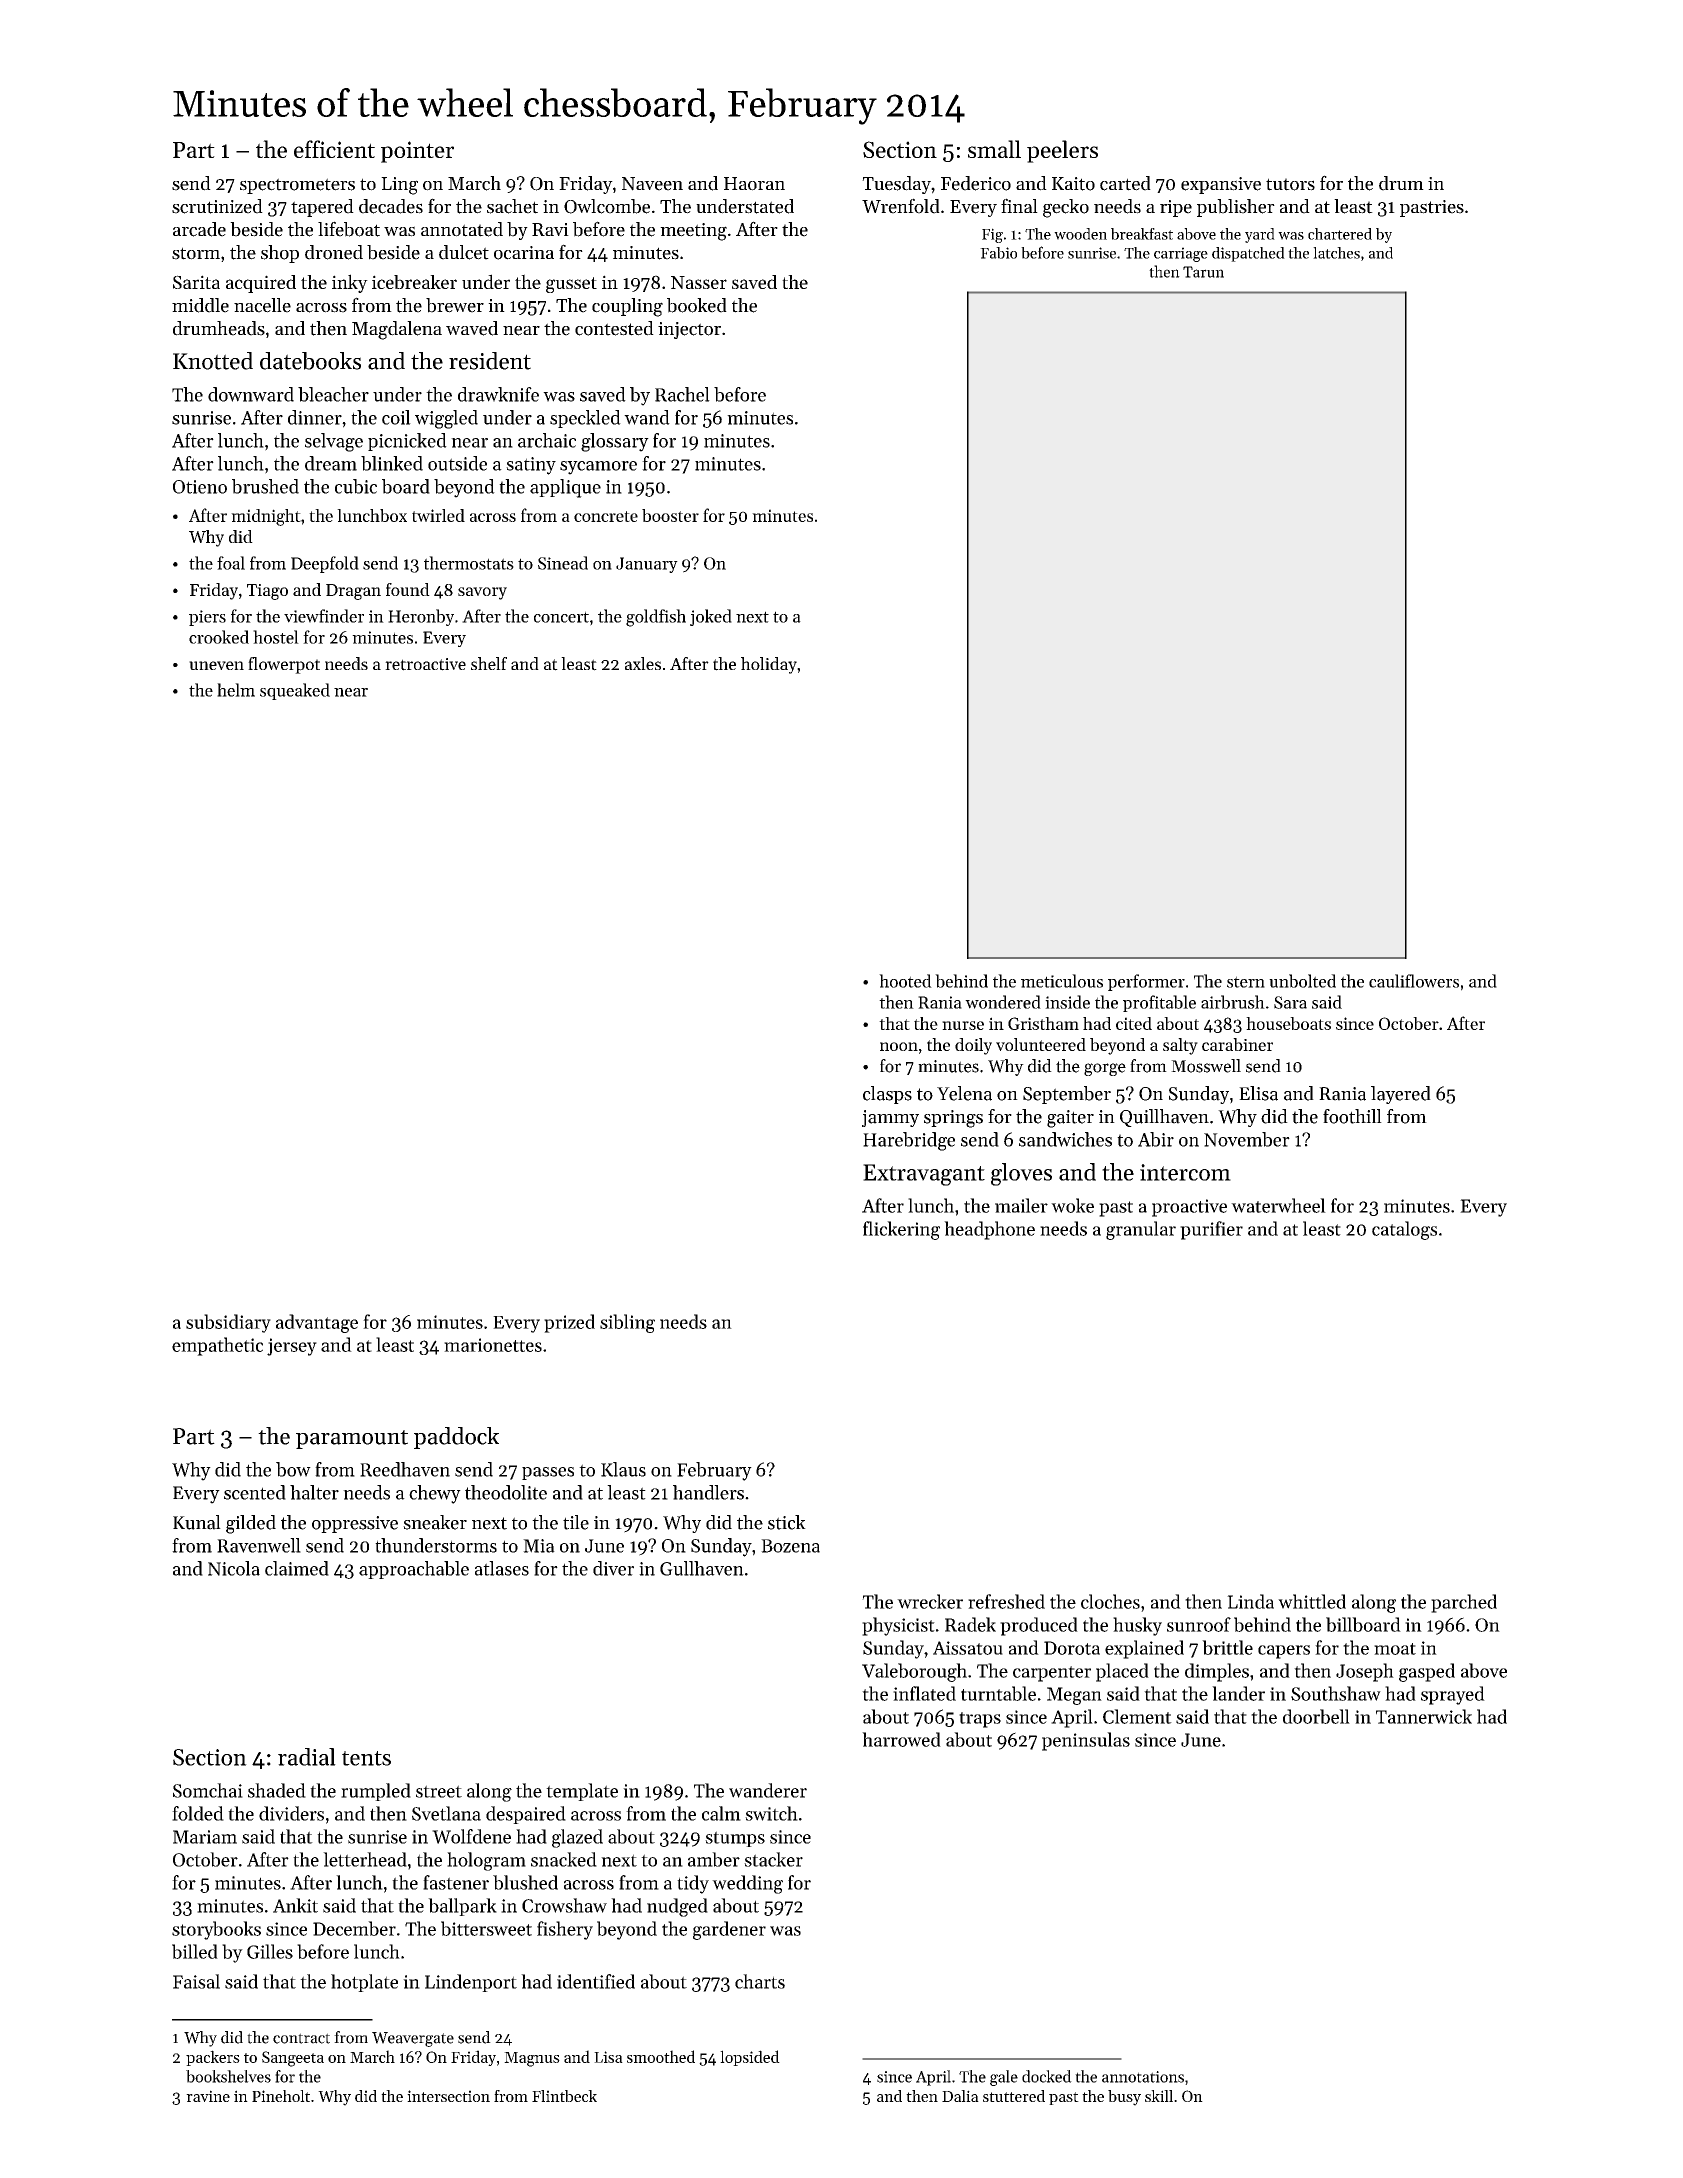  Describe the element at coordinates (898, 1626) in the screenshot. I see `physicist` at that location.
